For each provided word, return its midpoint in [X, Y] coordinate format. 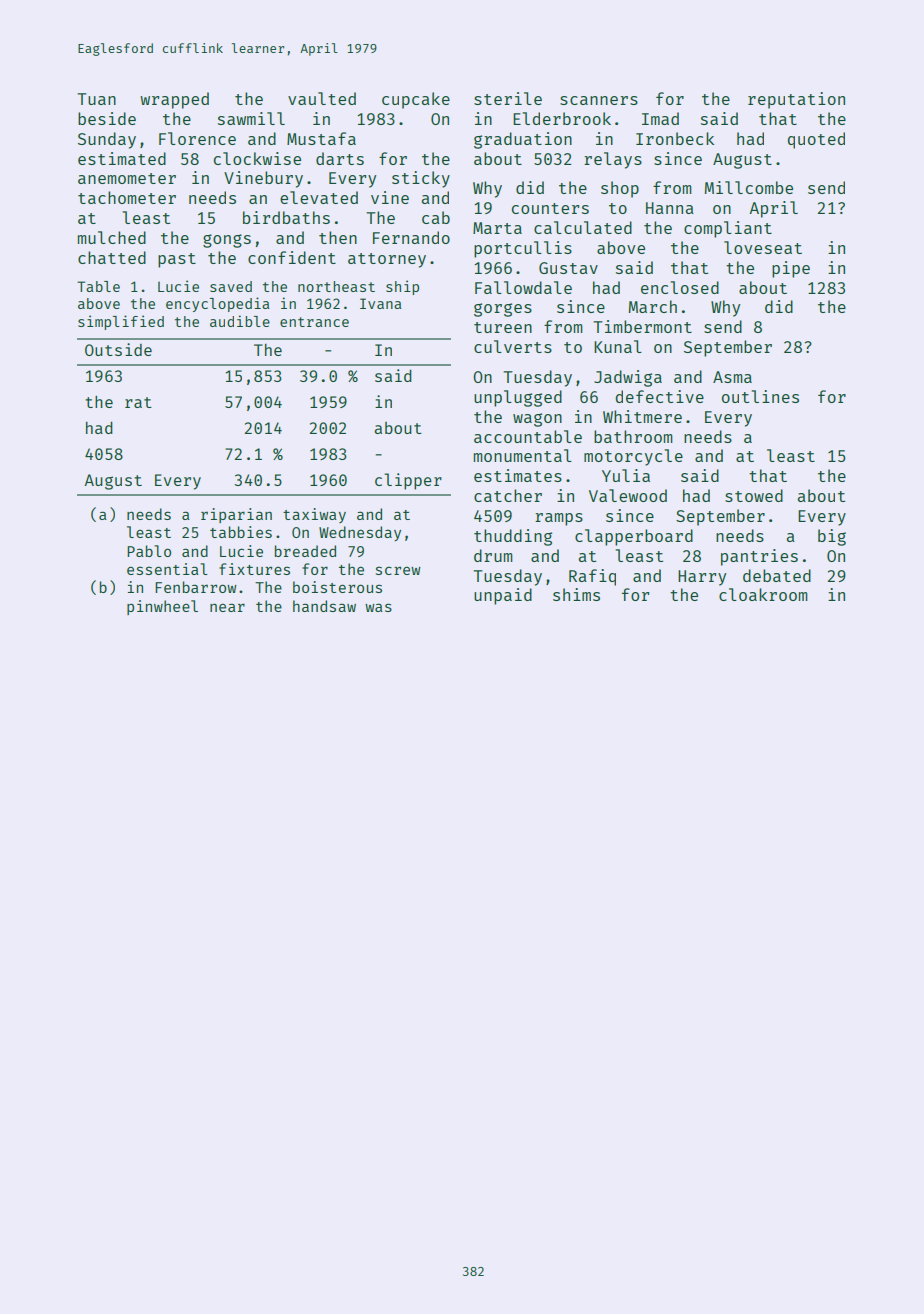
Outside [118, 349]
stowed [754, 495]
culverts [513, 346]
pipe [791, 269]
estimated [122, 158]
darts [340, 158]
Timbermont [642, 326]
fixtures [254, 569]
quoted [816, 140]
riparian [236, 515]
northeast [336, 286]
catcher [508, 495]
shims [576, 594]
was [378, 607]
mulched [112, 237]
